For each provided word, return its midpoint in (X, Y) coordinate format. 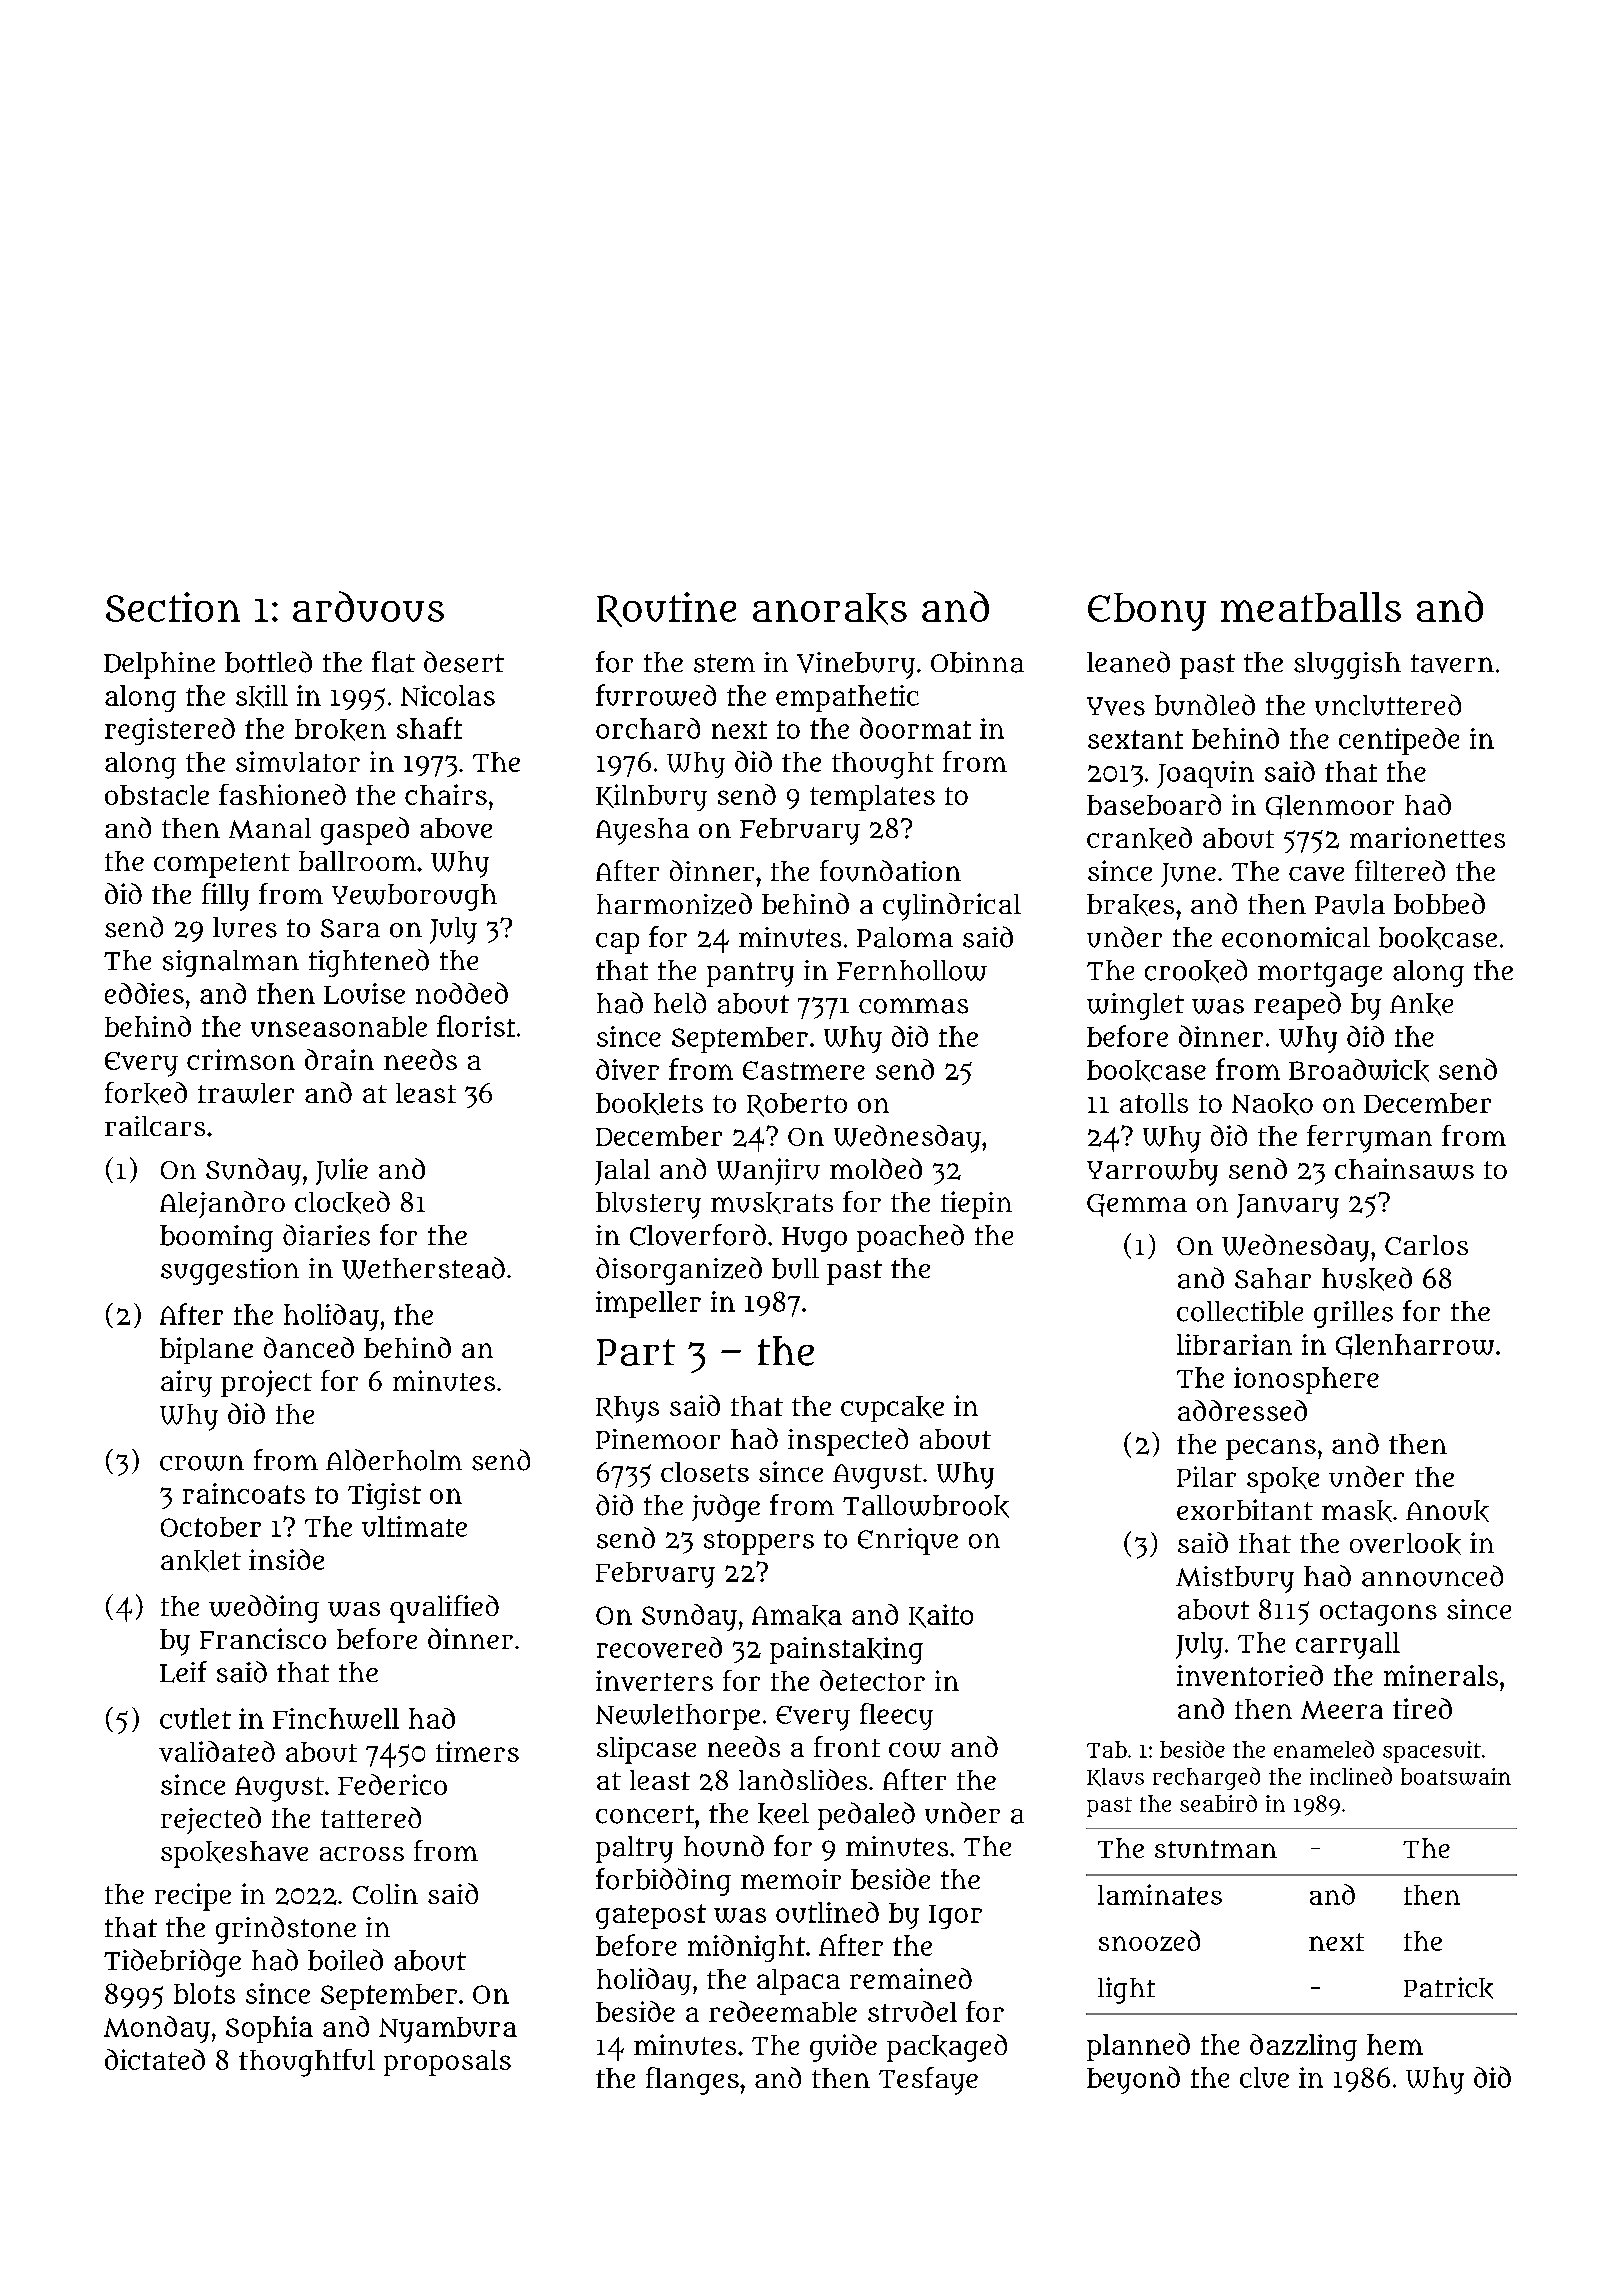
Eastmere (804, 1070)
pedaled (866, 1816)
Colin (385, 1894)
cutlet (195, 1718)
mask (1357, 1511)
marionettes (1427, 837)
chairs (446, 794)
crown (202, 1463)
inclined (1351, 1776)
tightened (369, 963)
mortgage (1320, 974)
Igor (955, 1917)
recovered (659, 1647)
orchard (648, 728)
